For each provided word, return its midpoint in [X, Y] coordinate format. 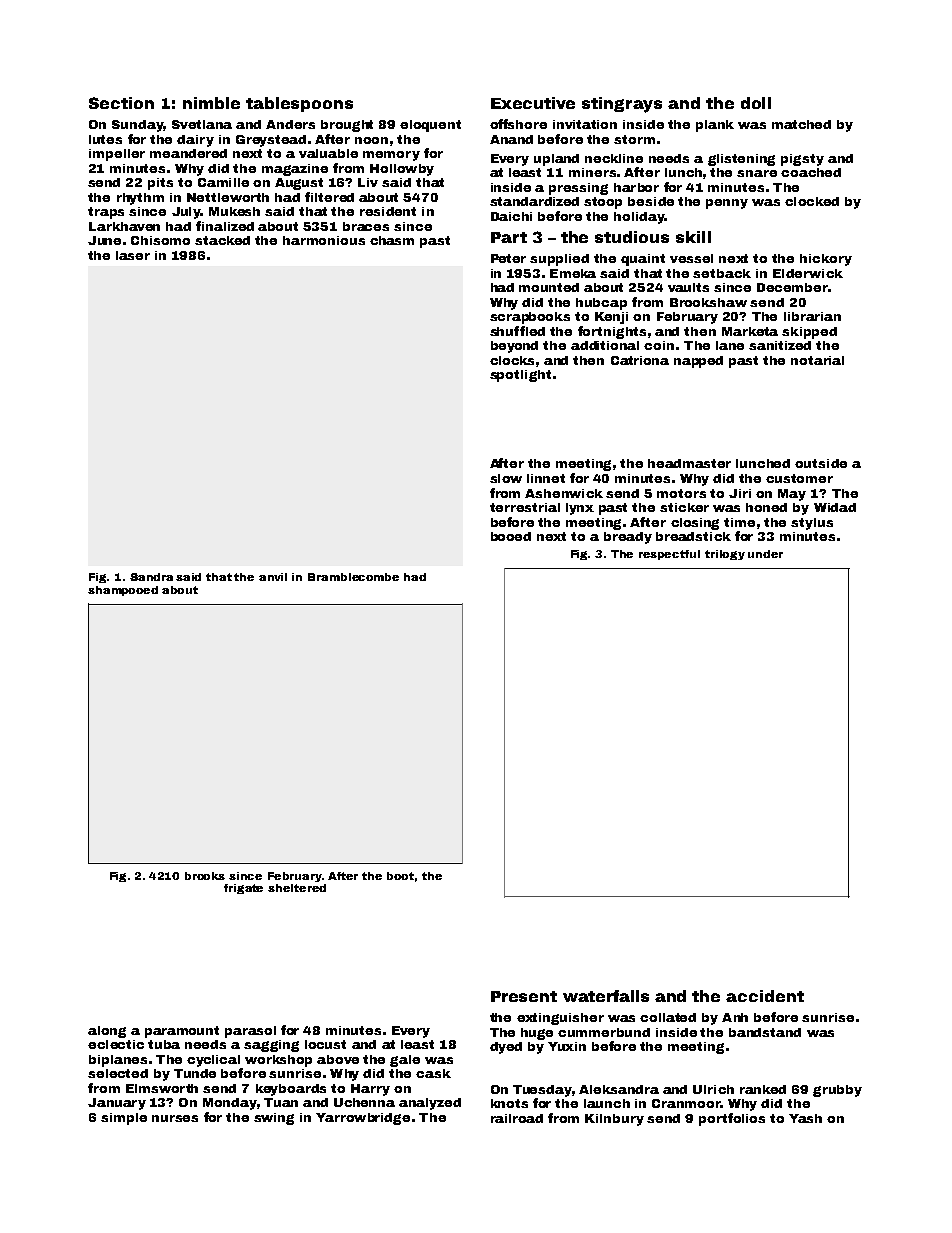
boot [400, 876]
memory [391, 156]
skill [693, 237]
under [765, 554]
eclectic [116, 1044]
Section [121, 103]
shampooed [123, 591]
